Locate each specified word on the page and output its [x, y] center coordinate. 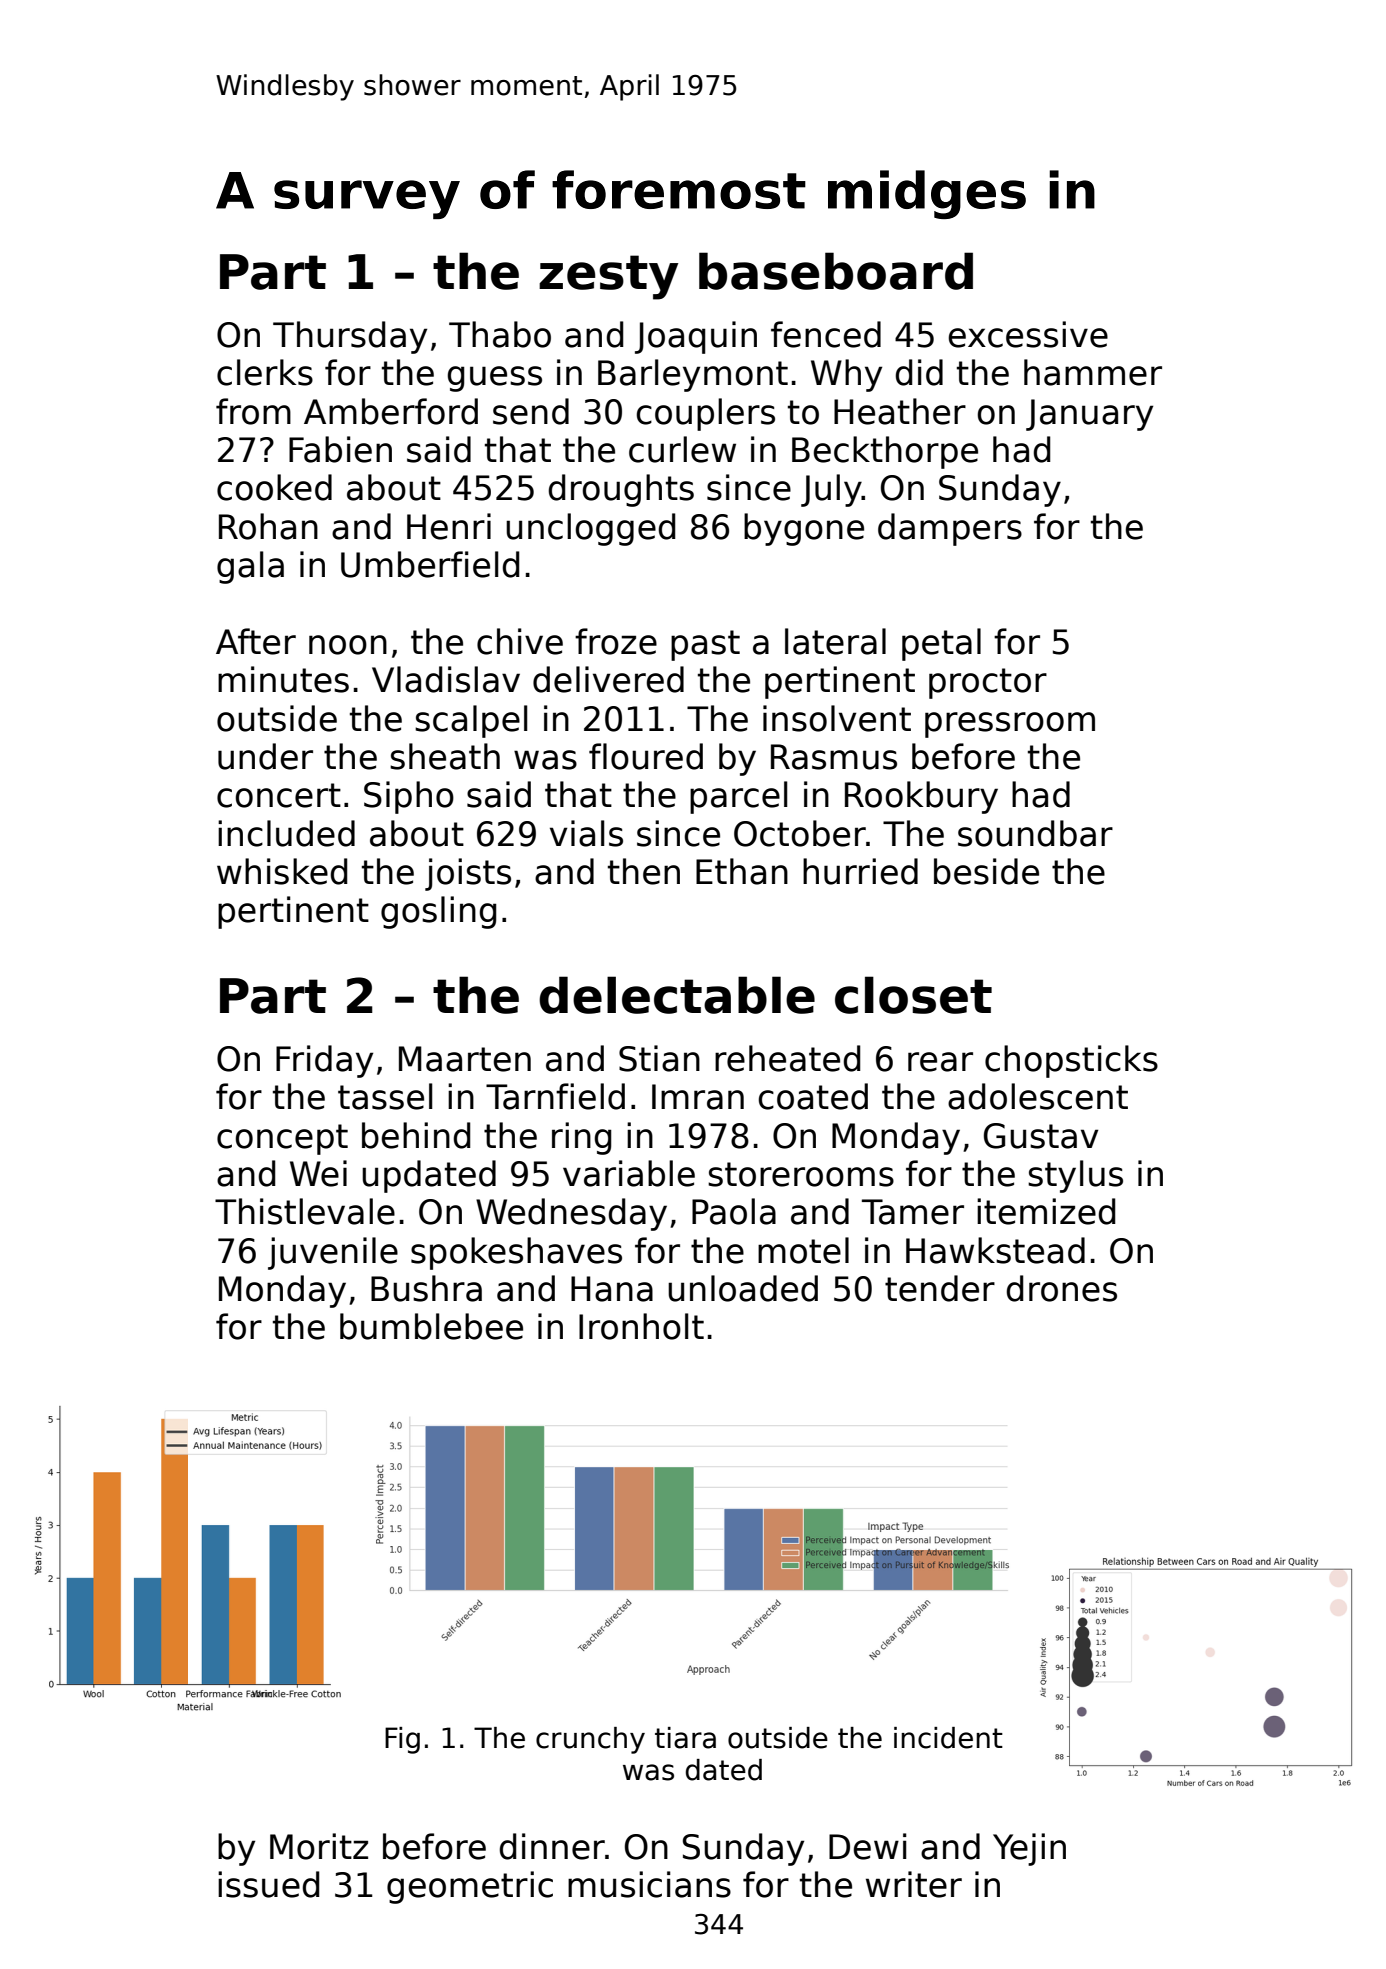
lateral [835, 641]
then [644, 871]
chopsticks [1071, 1061]
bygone [804, 529]
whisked [282, 871]
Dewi [867, 1846]
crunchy [590, 1740]
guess [495, 379]
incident [948, 1738]
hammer [1093, 372]
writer [914, 1884]
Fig [402, 1740]
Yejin [1029, 1849]
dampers [950, 529]
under [265, 756]
